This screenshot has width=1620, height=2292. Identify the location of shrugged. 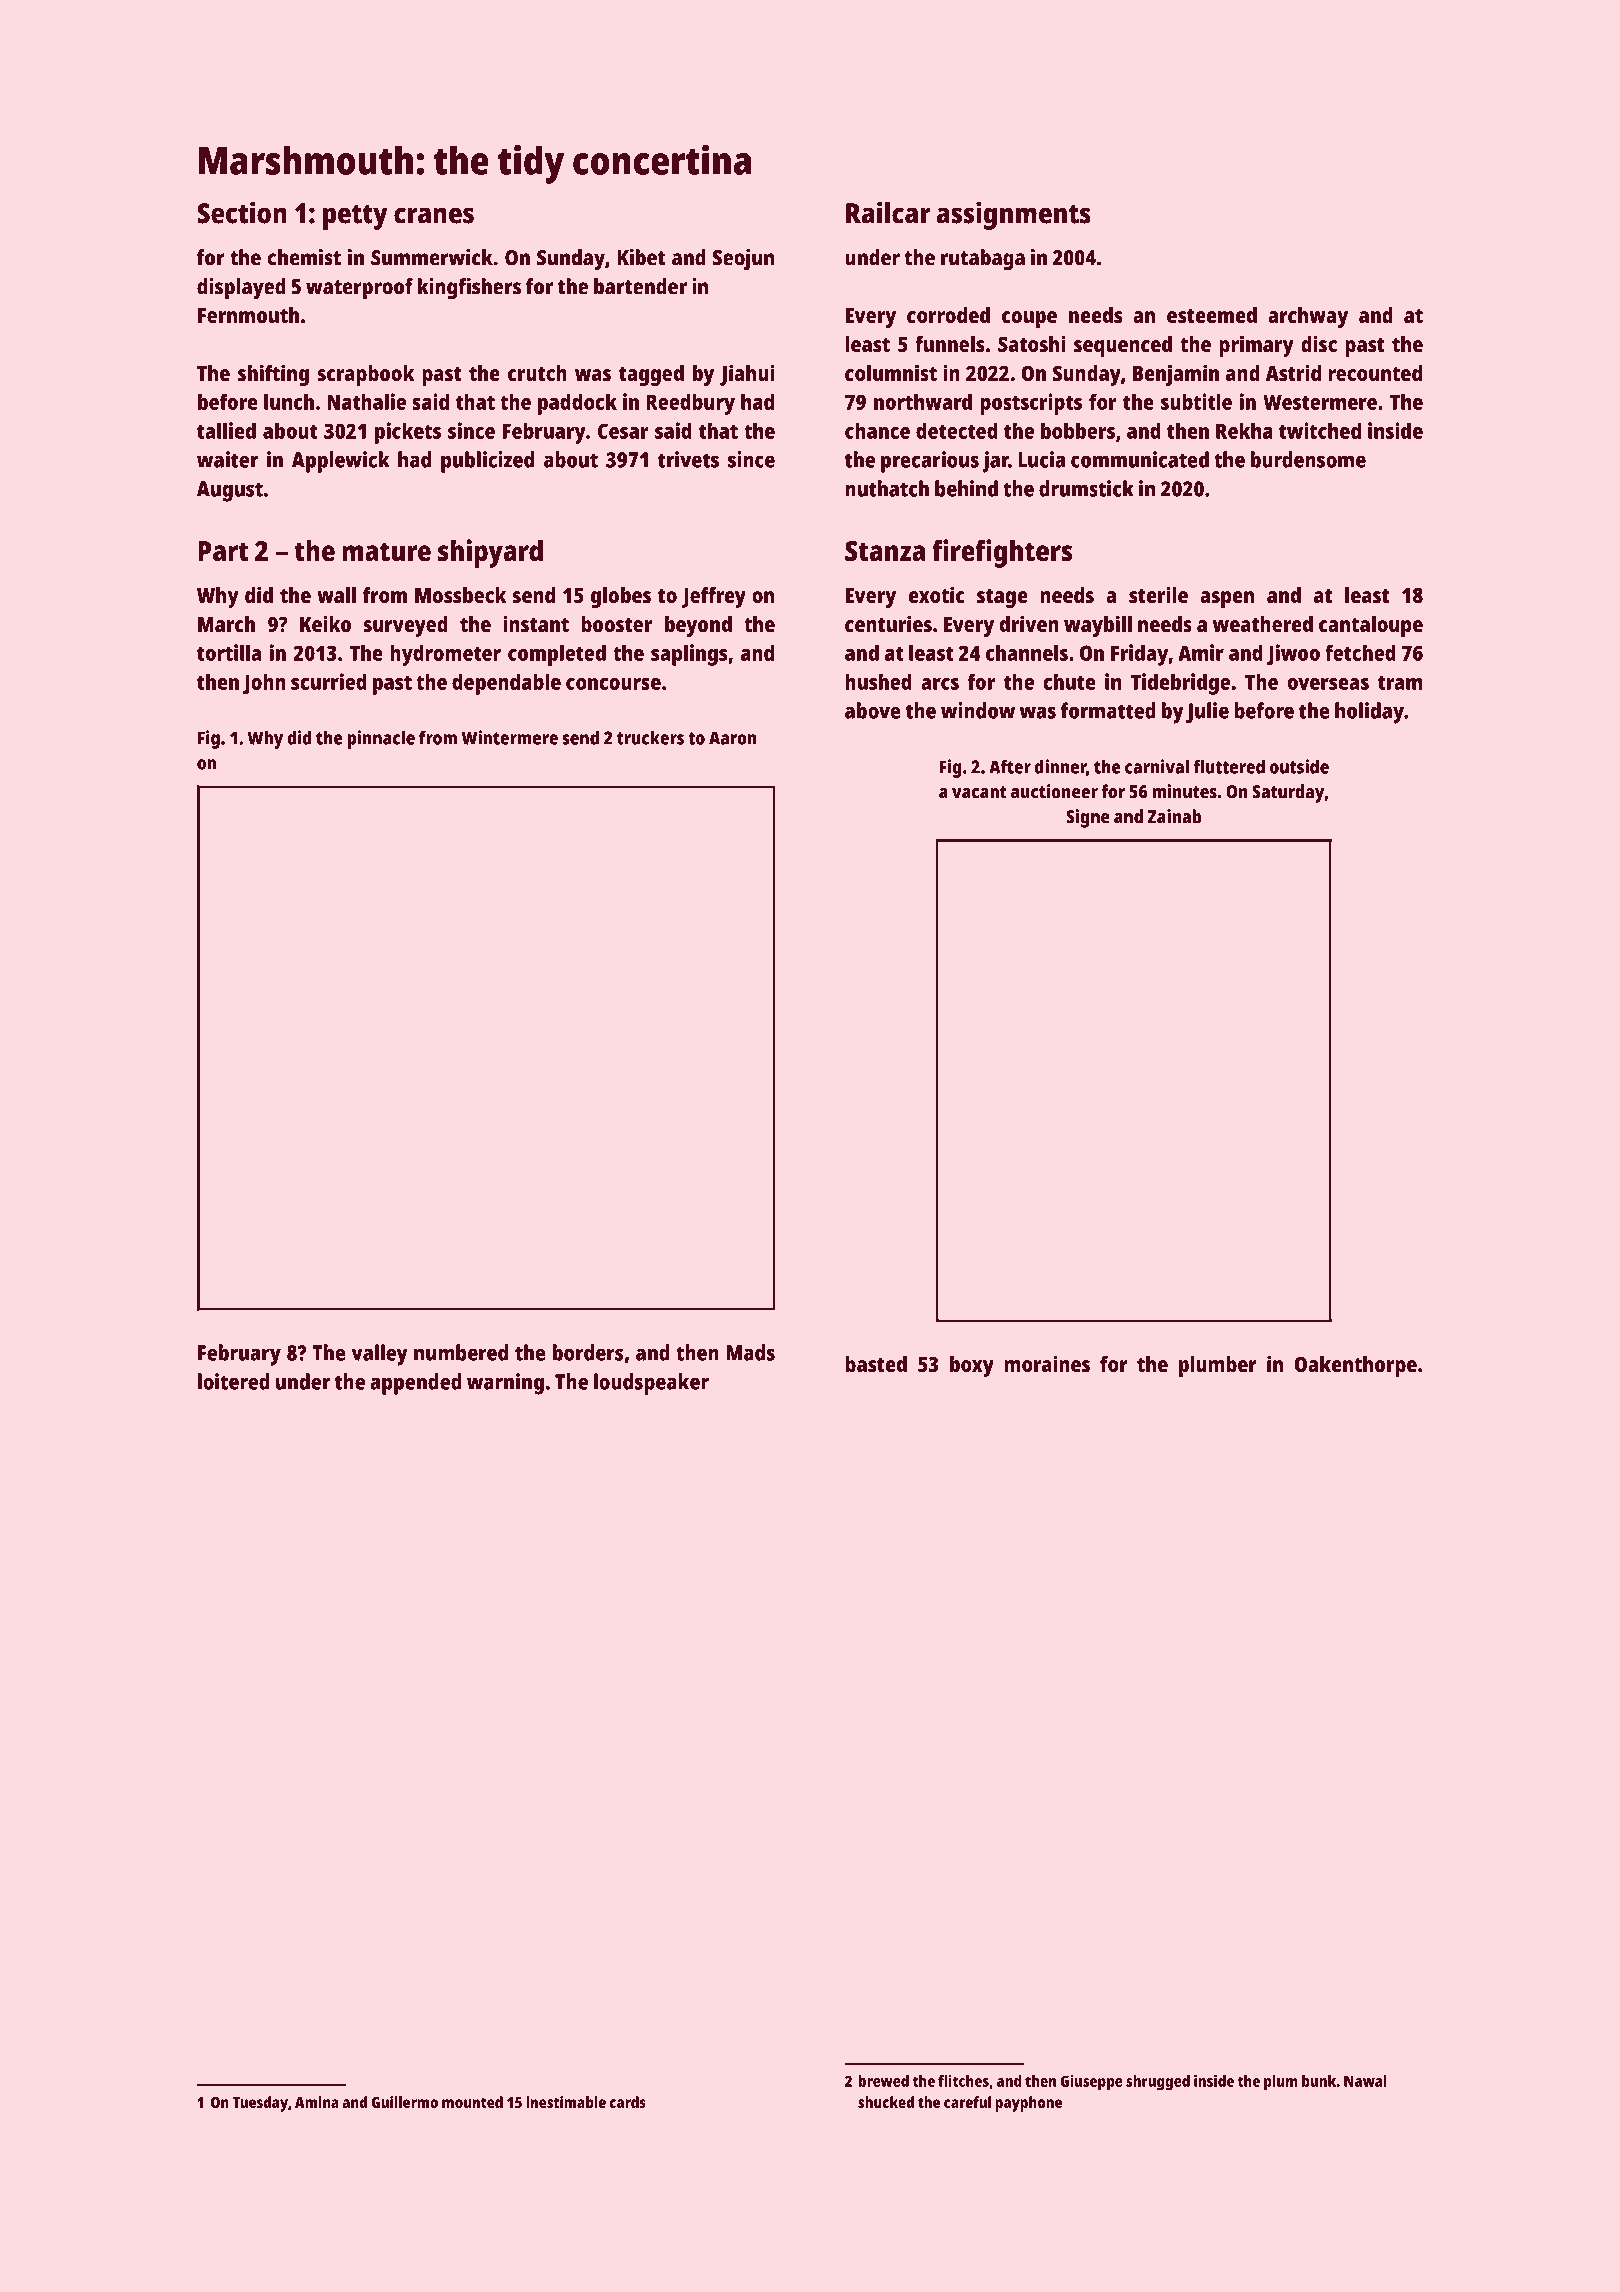
(1158, 2083).
